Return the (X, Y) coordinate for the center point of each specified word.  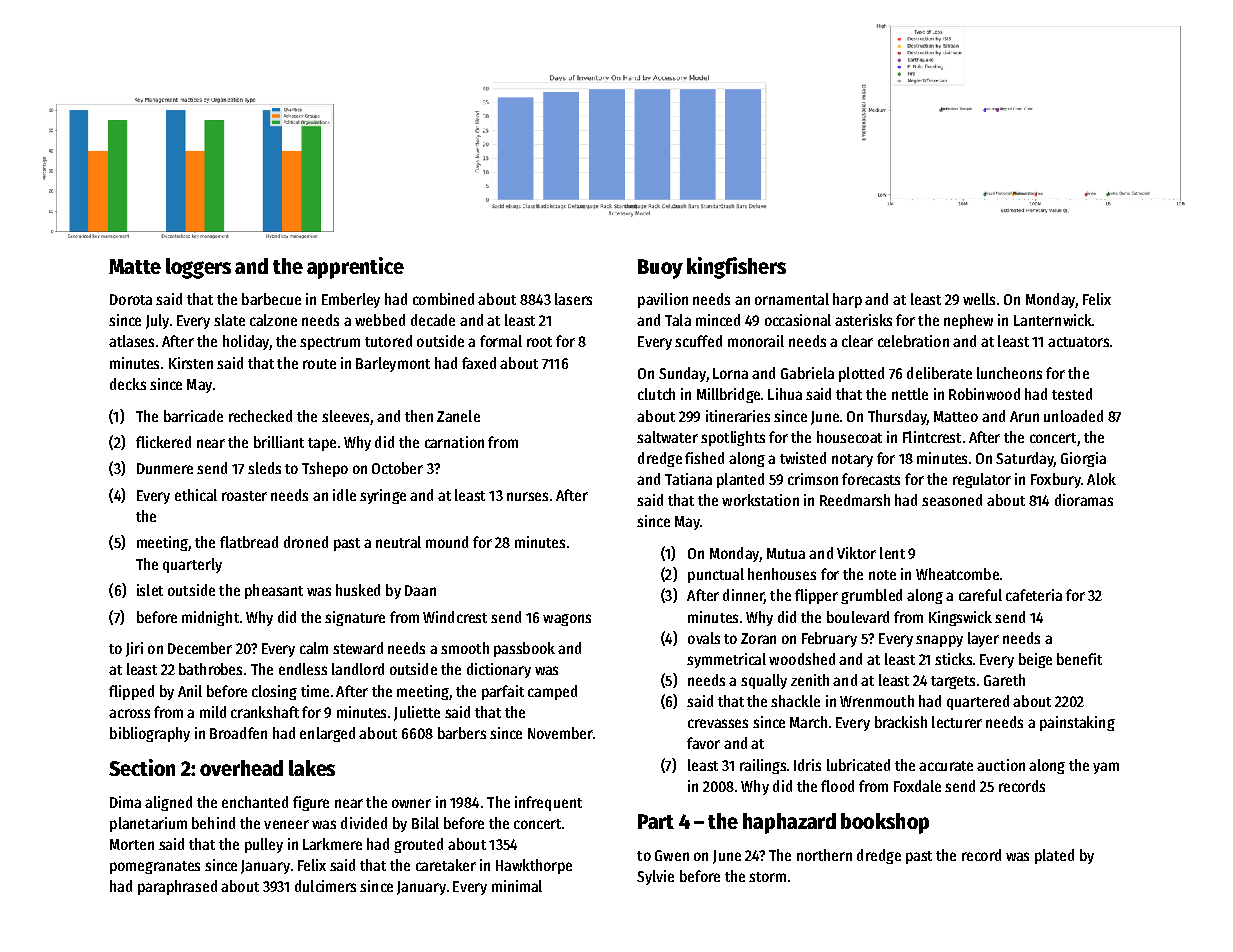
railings (763, 766)
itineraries (738, 416)
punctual (716, 575)
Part (656, 821)
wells (979, 299)
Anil (190, 691)
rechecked (260, 416)
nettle (910, 394)
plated (1054, 856)
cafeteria (1034, 595)
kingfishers (736, 268)
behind (213, 823)
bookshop (885, 823)
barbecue (271, 299)
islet (150, 590)
